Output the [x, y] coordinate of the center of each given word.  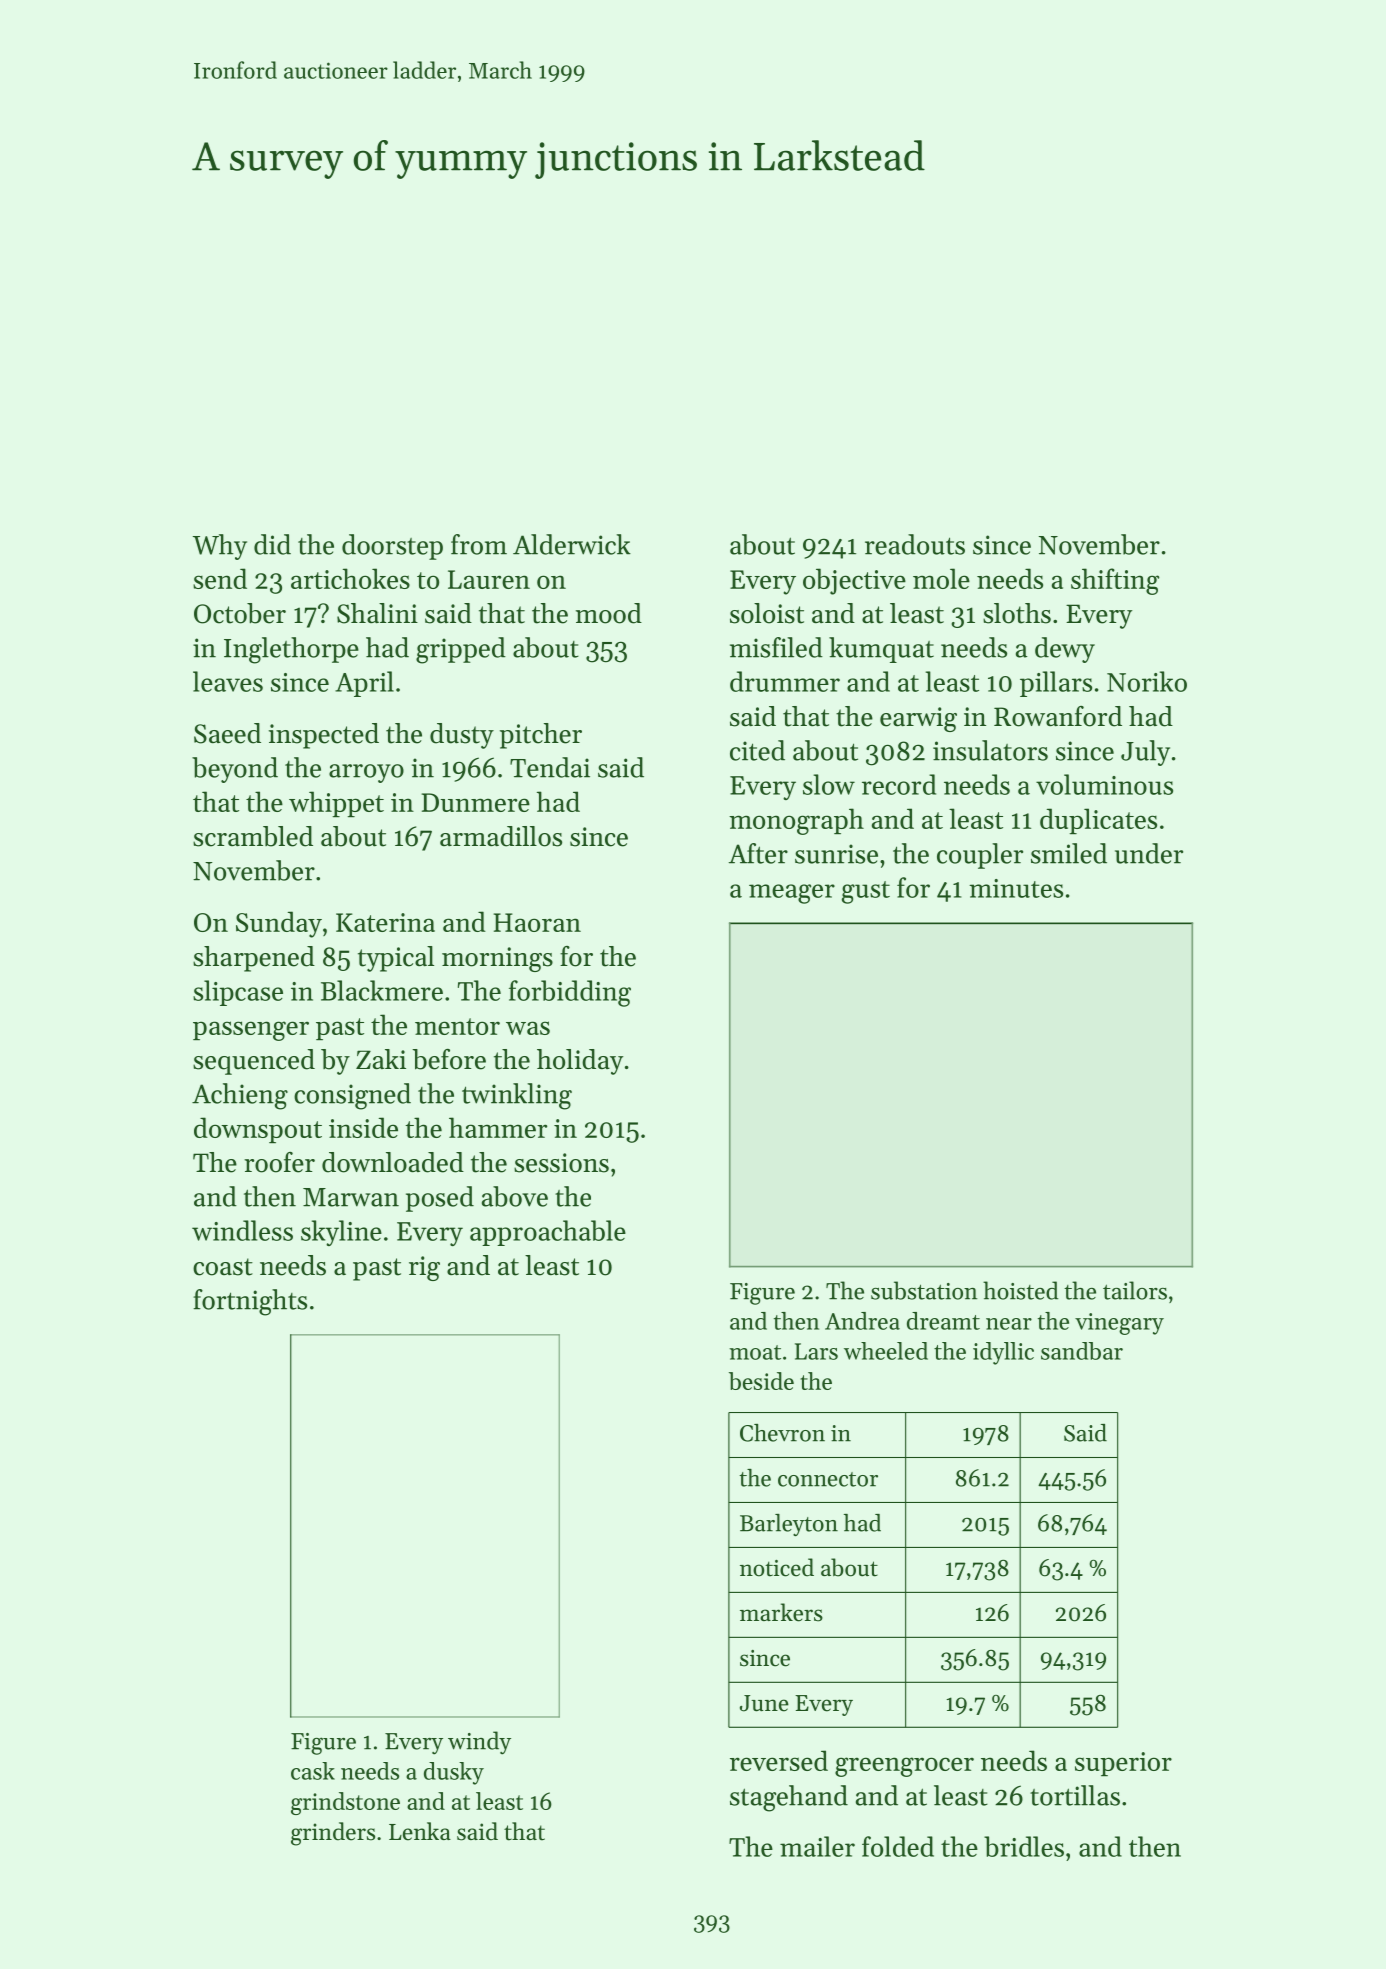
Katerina [385, 922]
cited [757, 750]
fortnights [250, 1302]
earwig [918, 719]
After [758, 853]
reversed [779, 1760]
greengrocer [904, 1767]
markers [781, 1612]
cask [313, 1771]
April [364, 684]
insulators [990, 750]
